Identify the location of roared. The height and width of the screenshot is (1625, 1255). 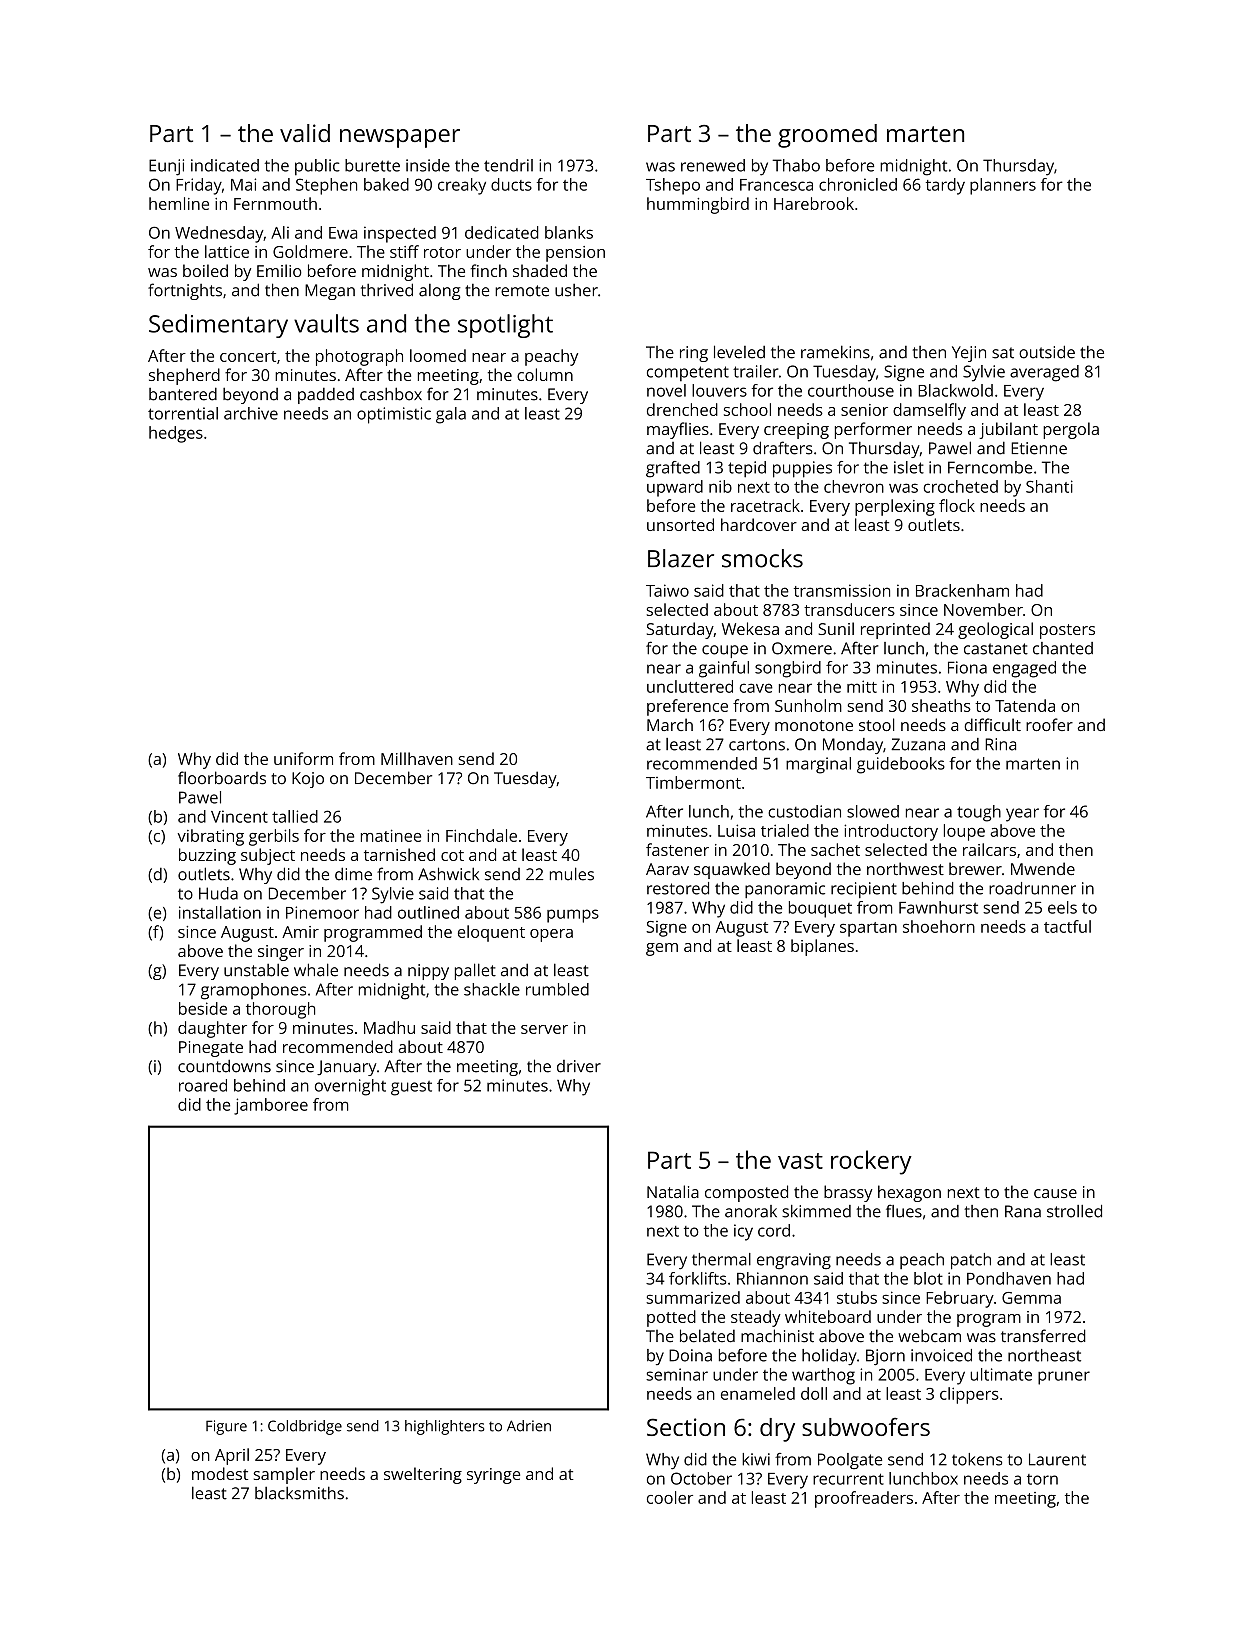
(203, 1085).
